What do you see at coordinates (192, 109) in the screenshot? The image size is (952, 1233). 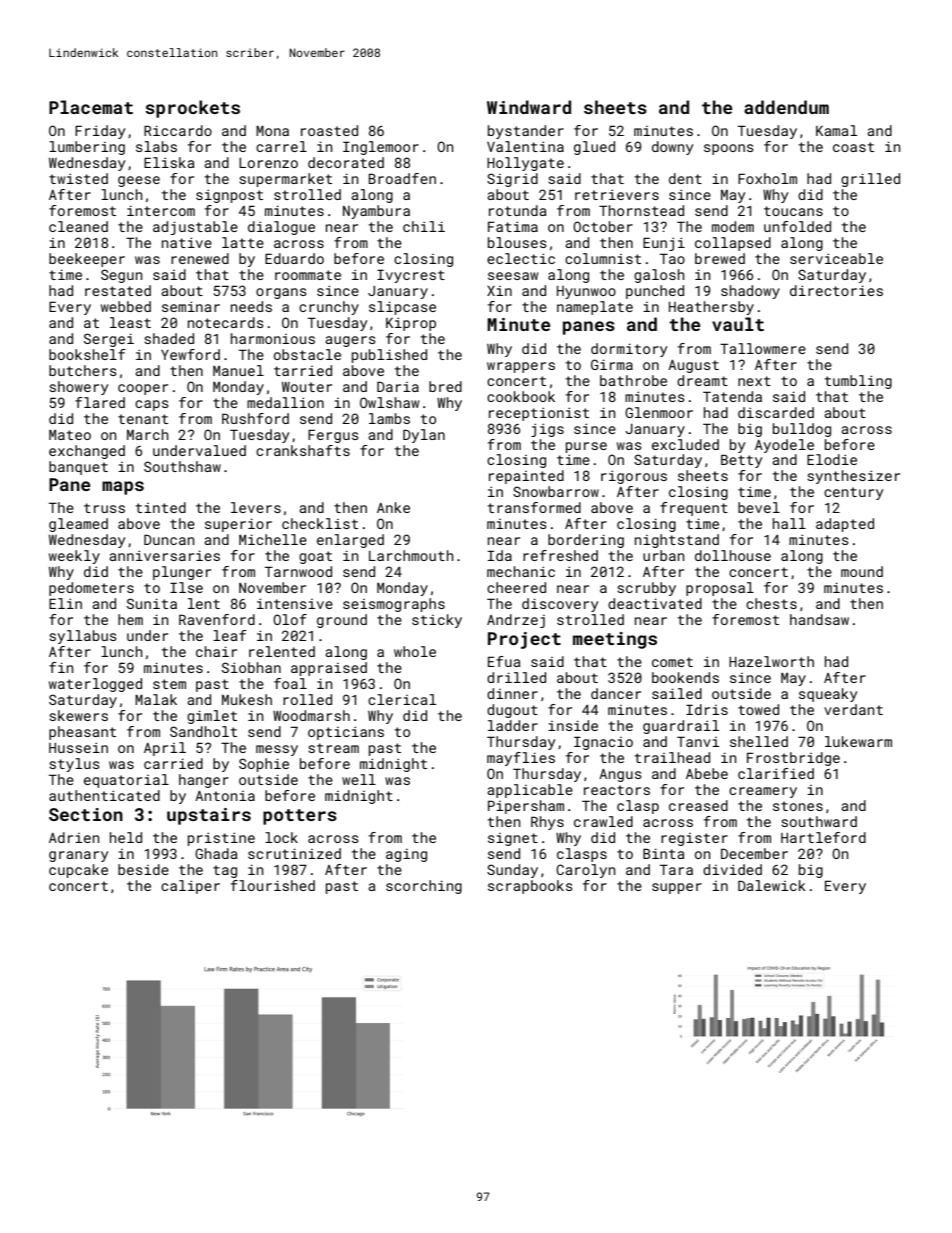 I see `sprockets` at bounding box center [192, 109].
